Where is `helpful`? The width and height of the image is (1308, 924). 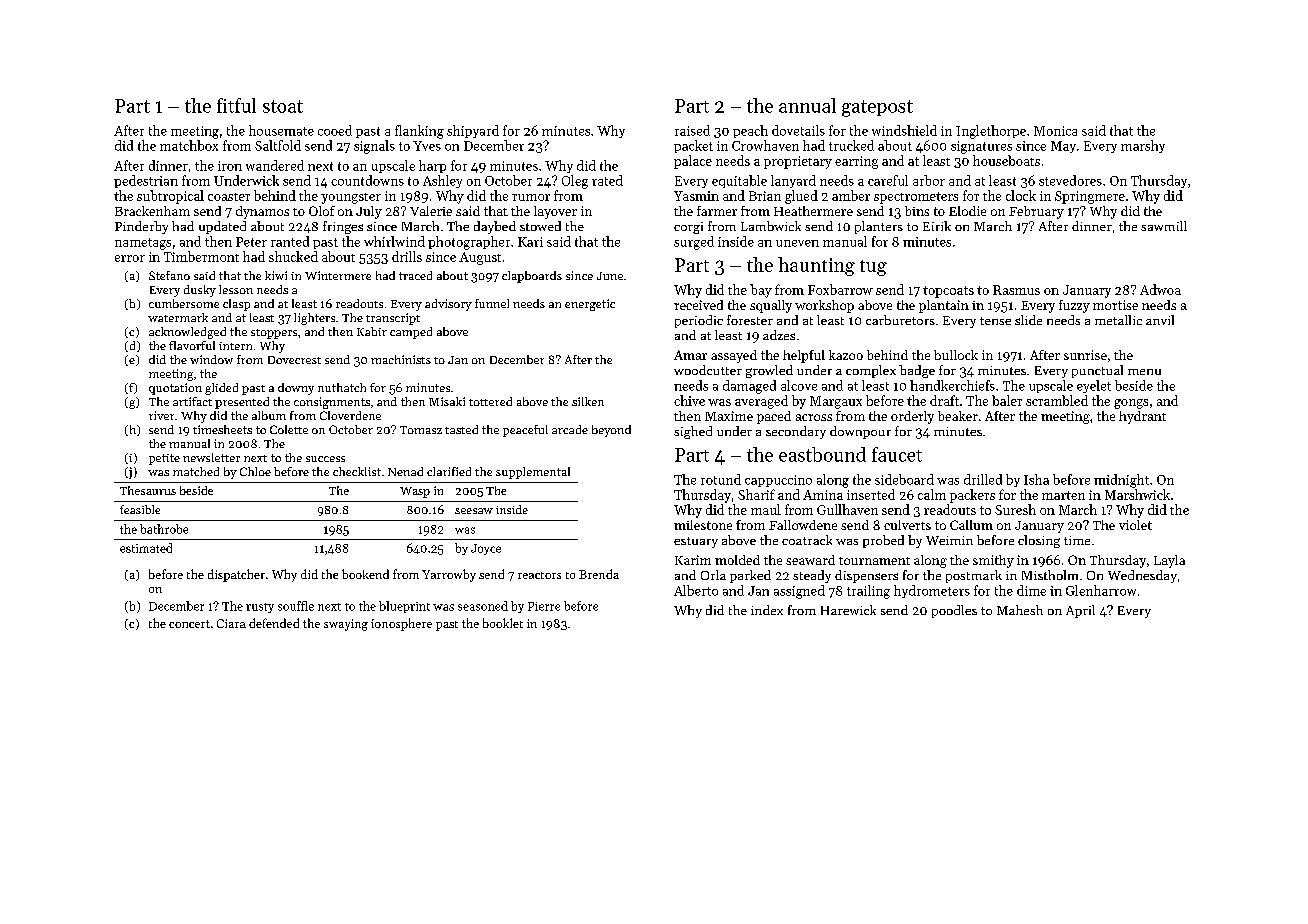 helpful is located at coordinates (804, 356).
